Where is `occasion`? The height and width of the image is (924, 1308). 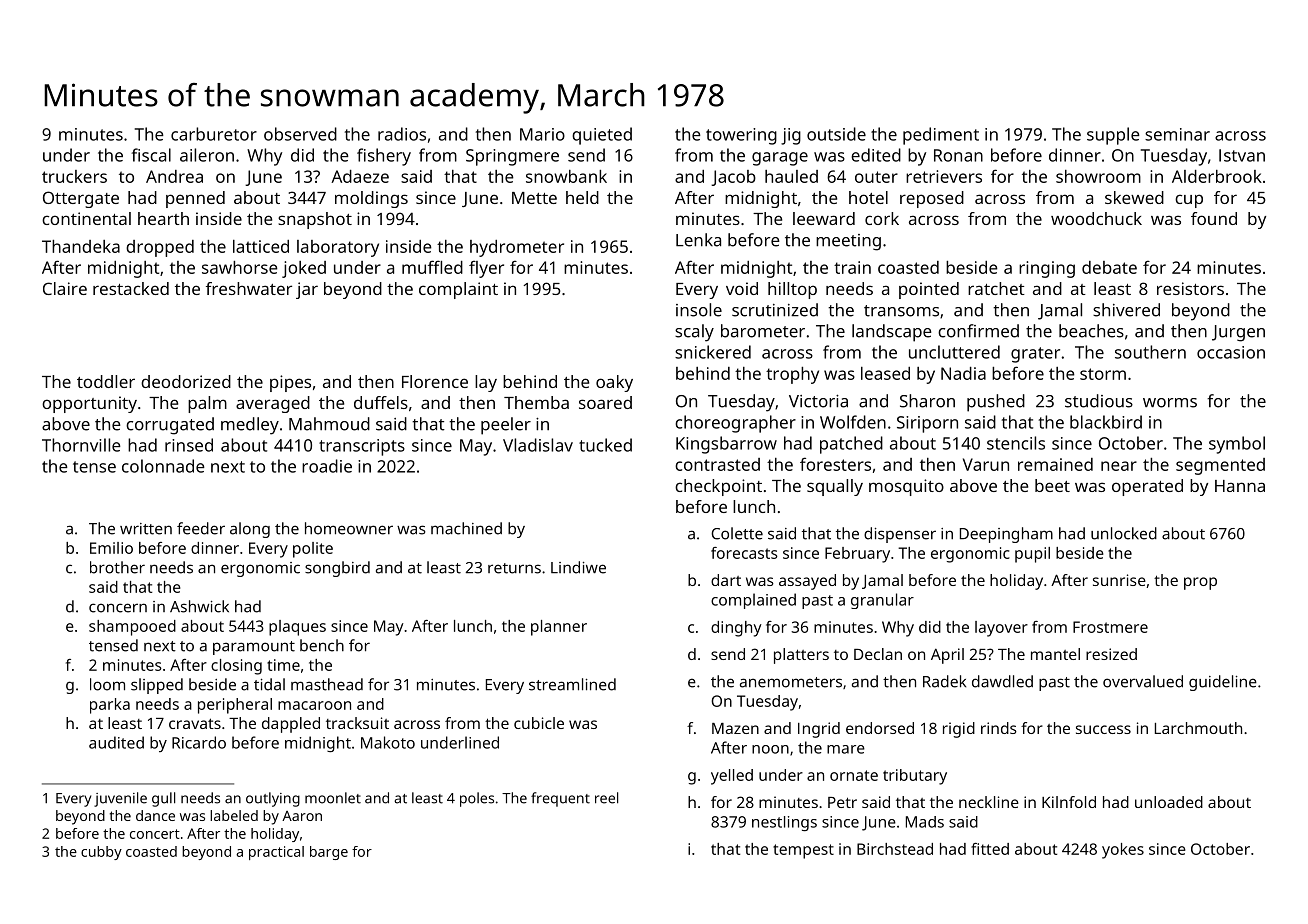
occasion is located at coordinates (1231, 352).
